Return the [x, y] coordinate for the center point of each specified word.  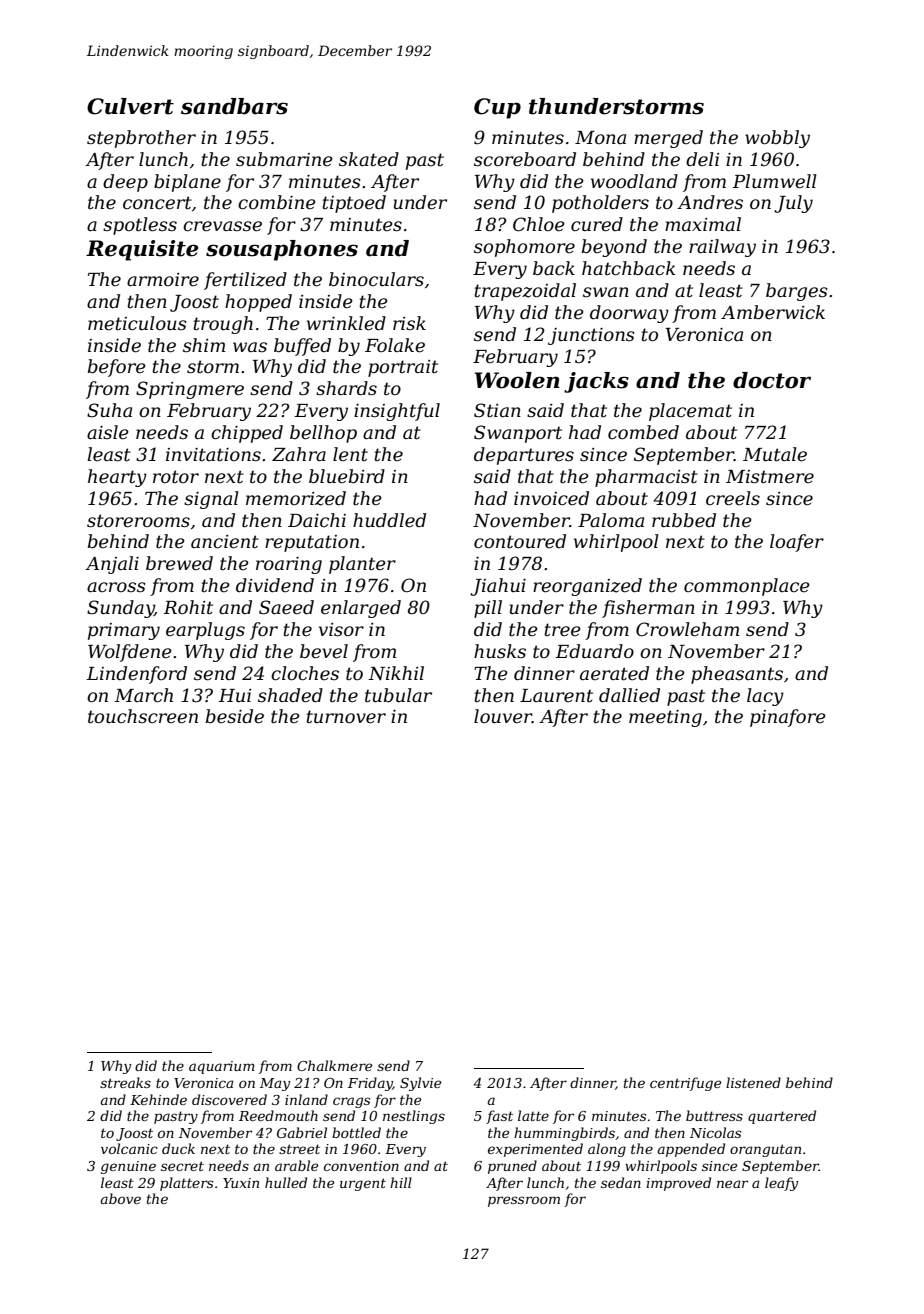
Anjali [112, 565]
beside [235, 716]
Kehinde [158, 1099]
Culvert [130, 106]
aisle [108, 432]
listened [753, 1082]
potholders [600, 204]
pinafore [788, 718]
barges [797, 292]
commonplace [747, 587]
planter [362, 565]
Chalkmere [334, 1065]
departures [524, 456]
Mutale [775, 454]
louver [503, 716]
